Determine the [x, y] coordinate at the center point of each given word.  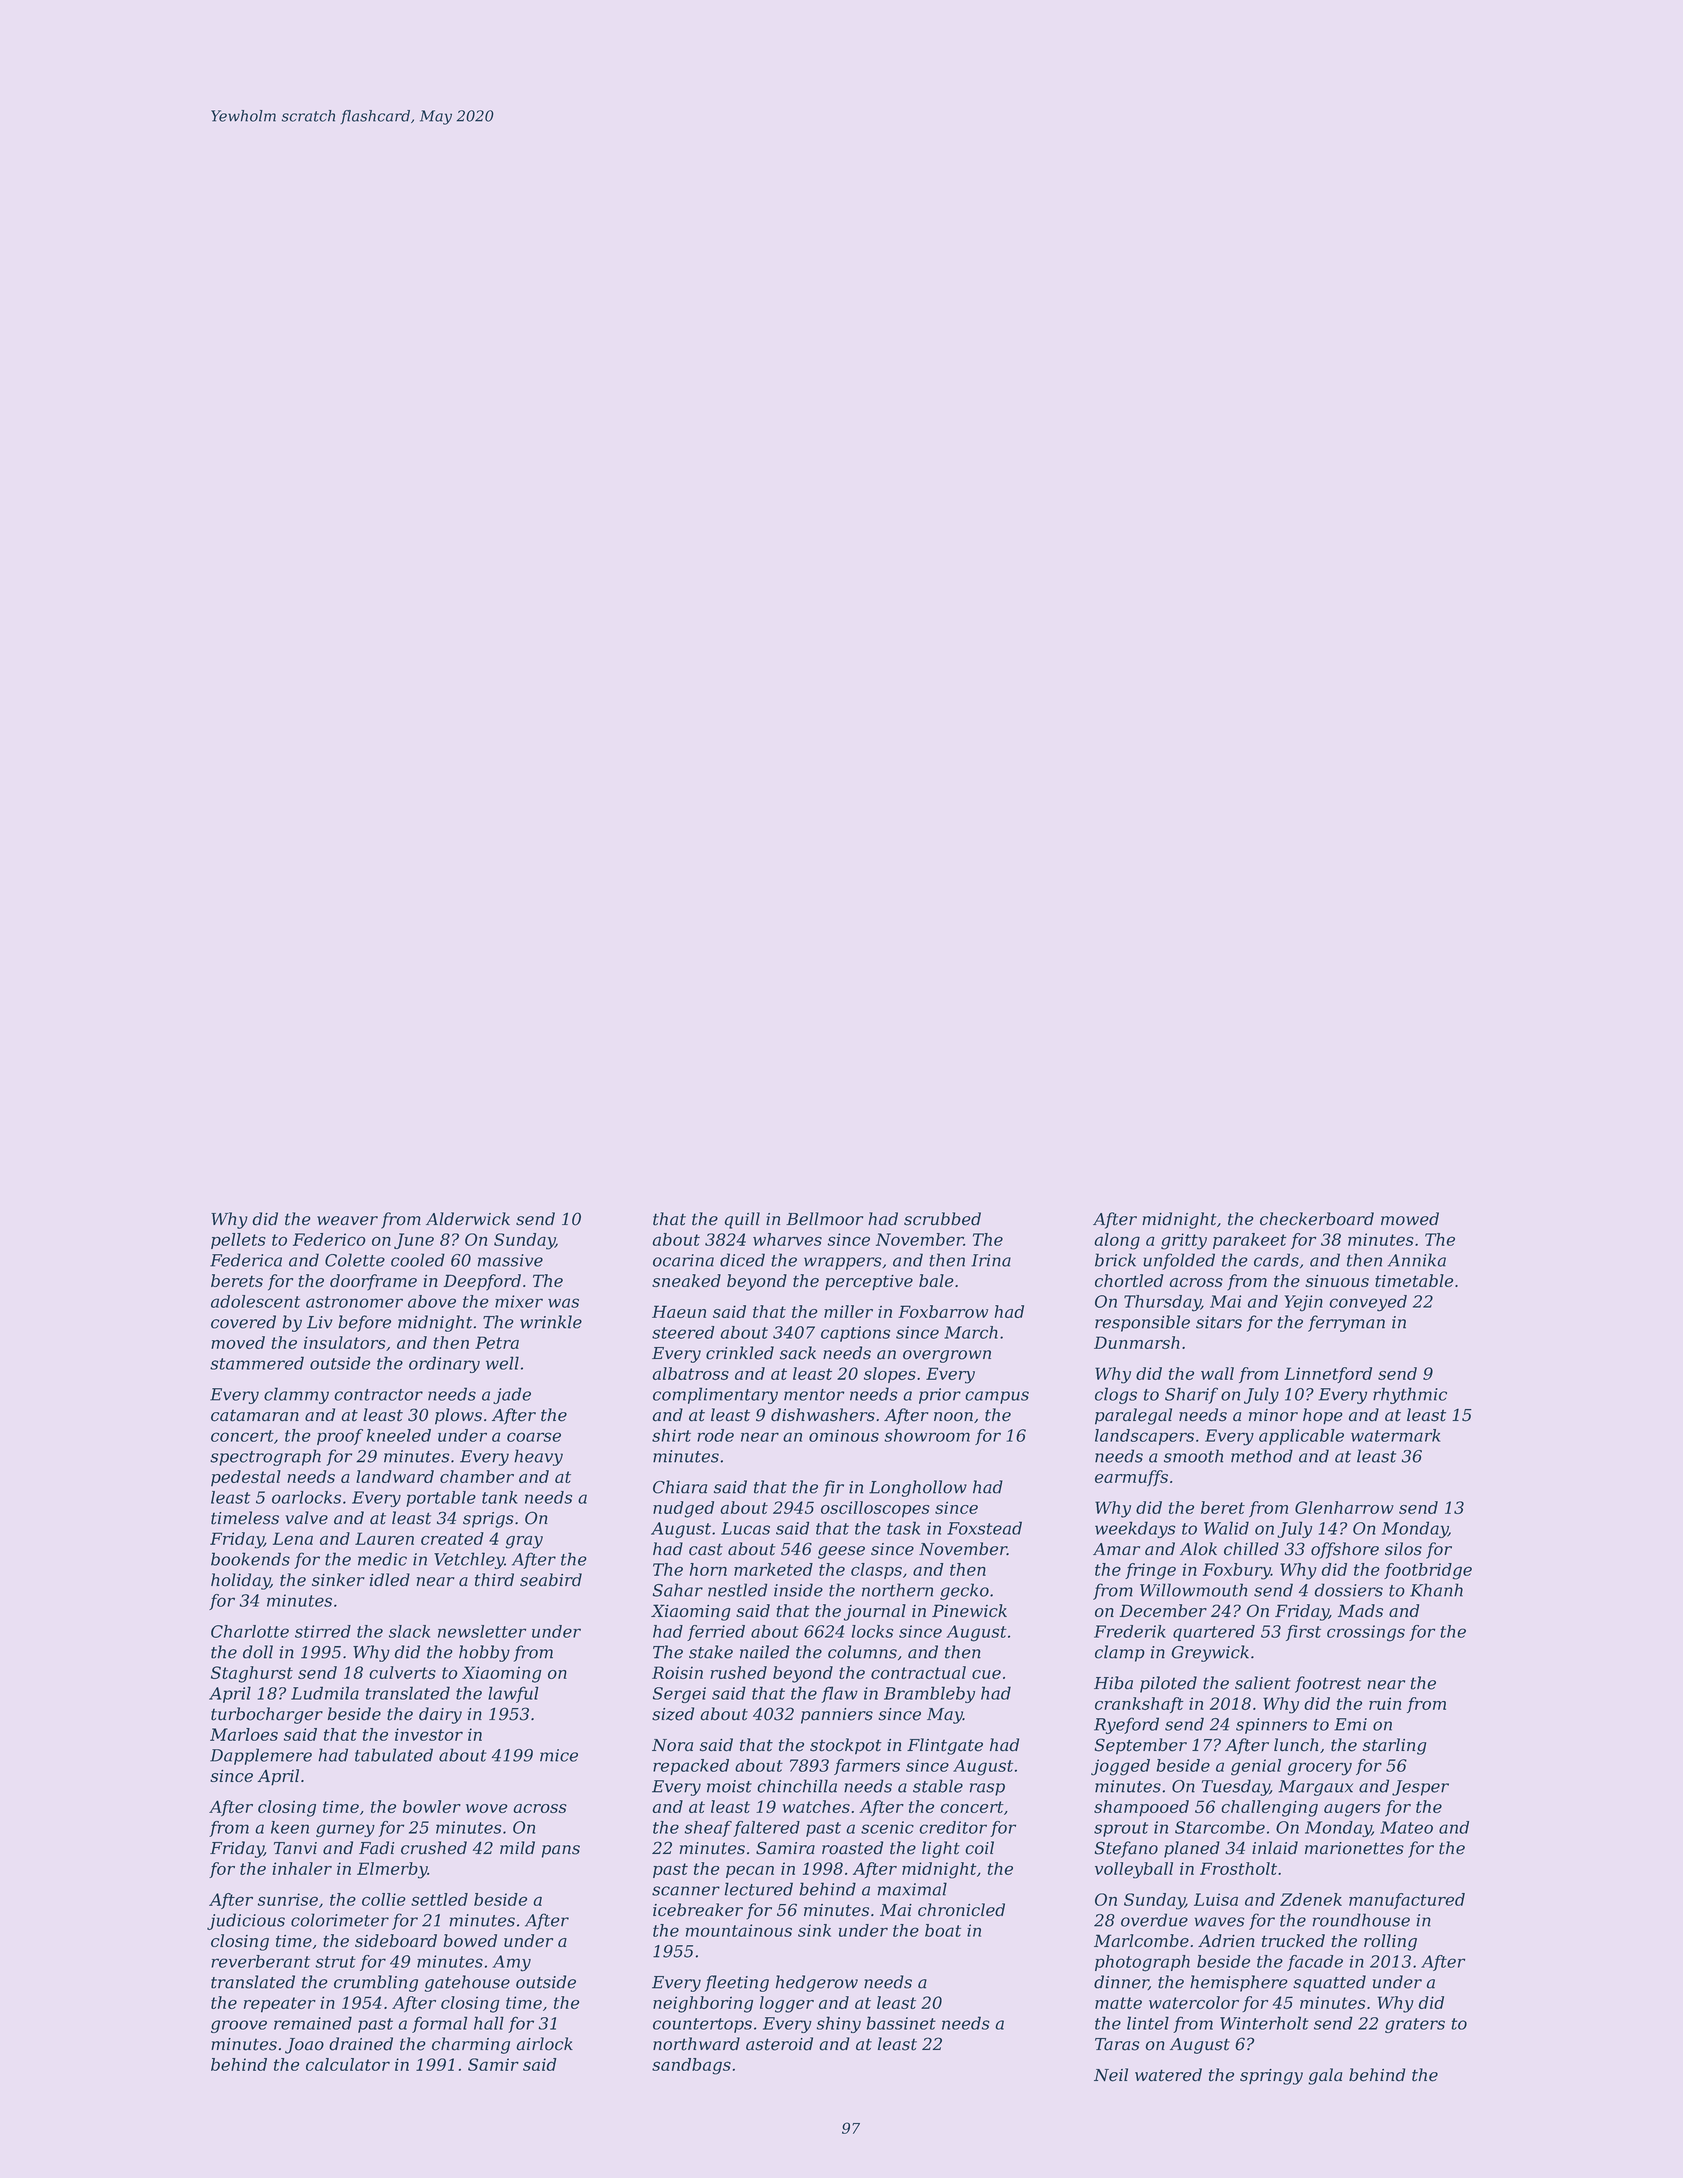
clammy [296, 1395]
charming [471, 2045]
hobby [484, 1653]
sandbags [691, 2066]
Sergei [679, 1695]
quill [742, 1220]
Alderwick [468, 1219]
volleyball [1134, 1870]
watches [816, 1806]
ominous [844, 1435]
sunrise [288, 1899]
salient [1263, 1683]
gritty [1184, 1241]
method [1262, 1456]
